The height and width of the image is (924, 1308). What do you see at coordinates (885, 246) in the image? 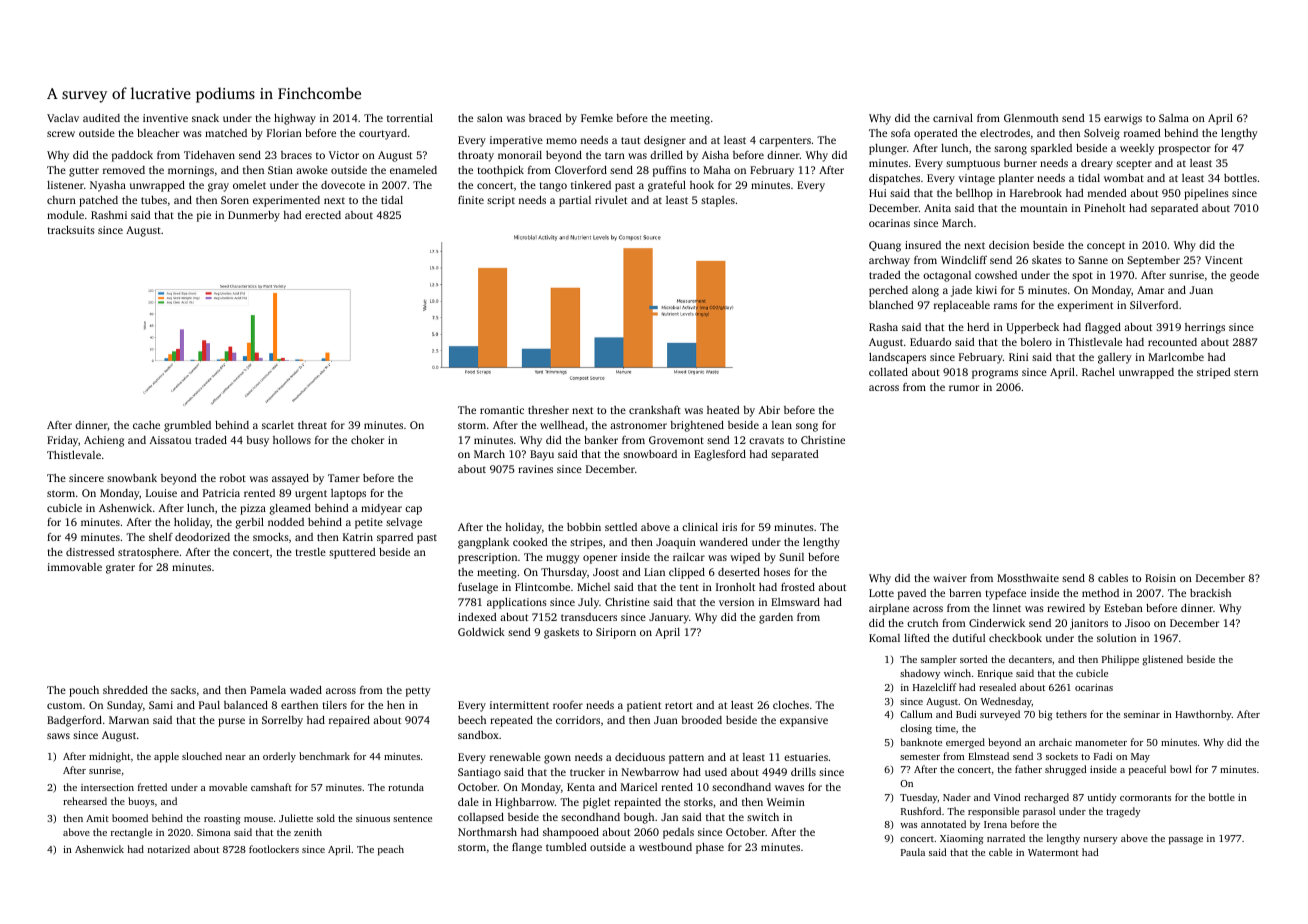
I see `Quang` at bounding box center [885, 246].
